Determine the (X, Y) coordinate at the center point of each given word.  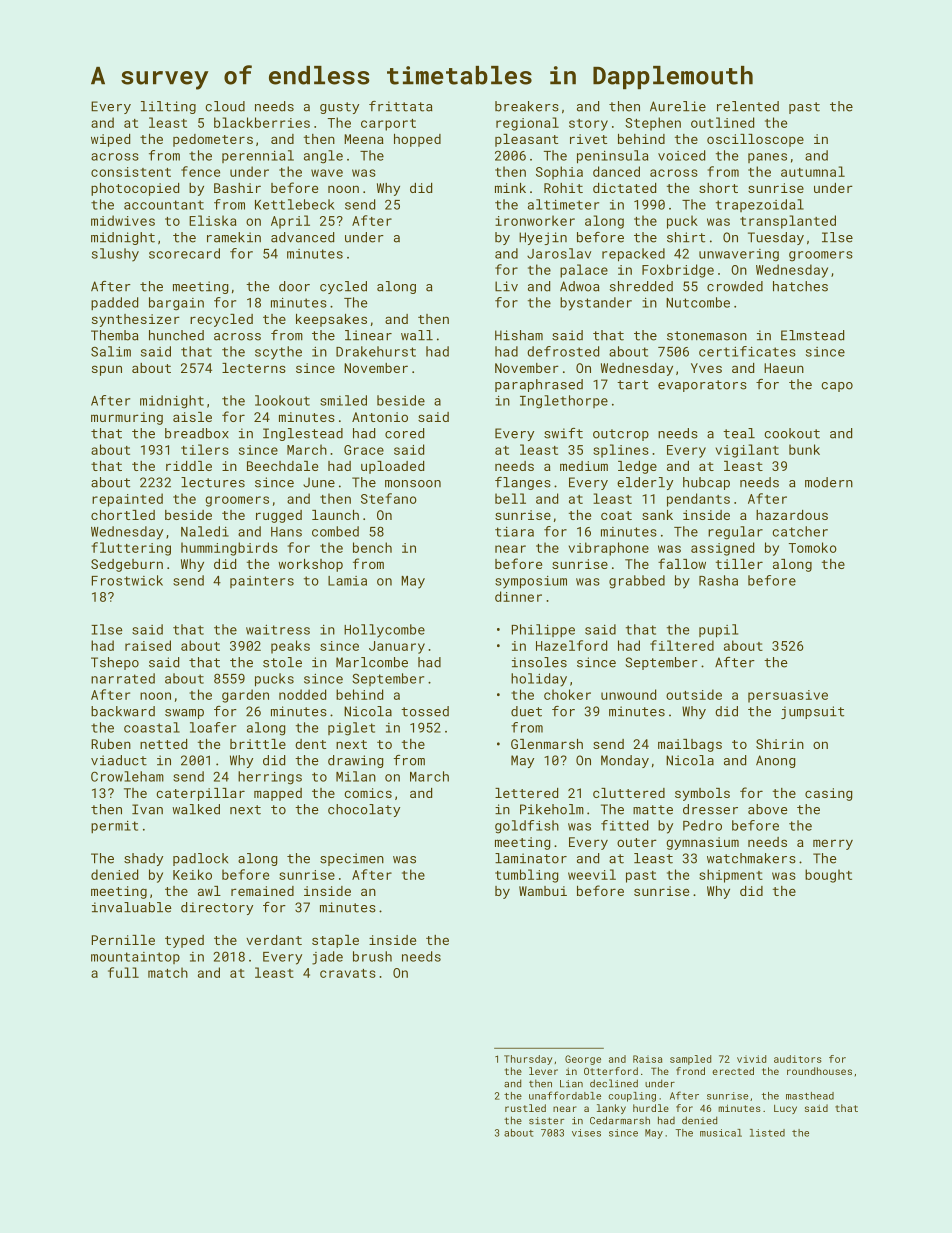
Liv (506, 286)
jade (327, 958)
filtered (682, 645)
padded (114, 303)
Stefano (389, 498)
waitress (278, 630)
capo (837, 387)
